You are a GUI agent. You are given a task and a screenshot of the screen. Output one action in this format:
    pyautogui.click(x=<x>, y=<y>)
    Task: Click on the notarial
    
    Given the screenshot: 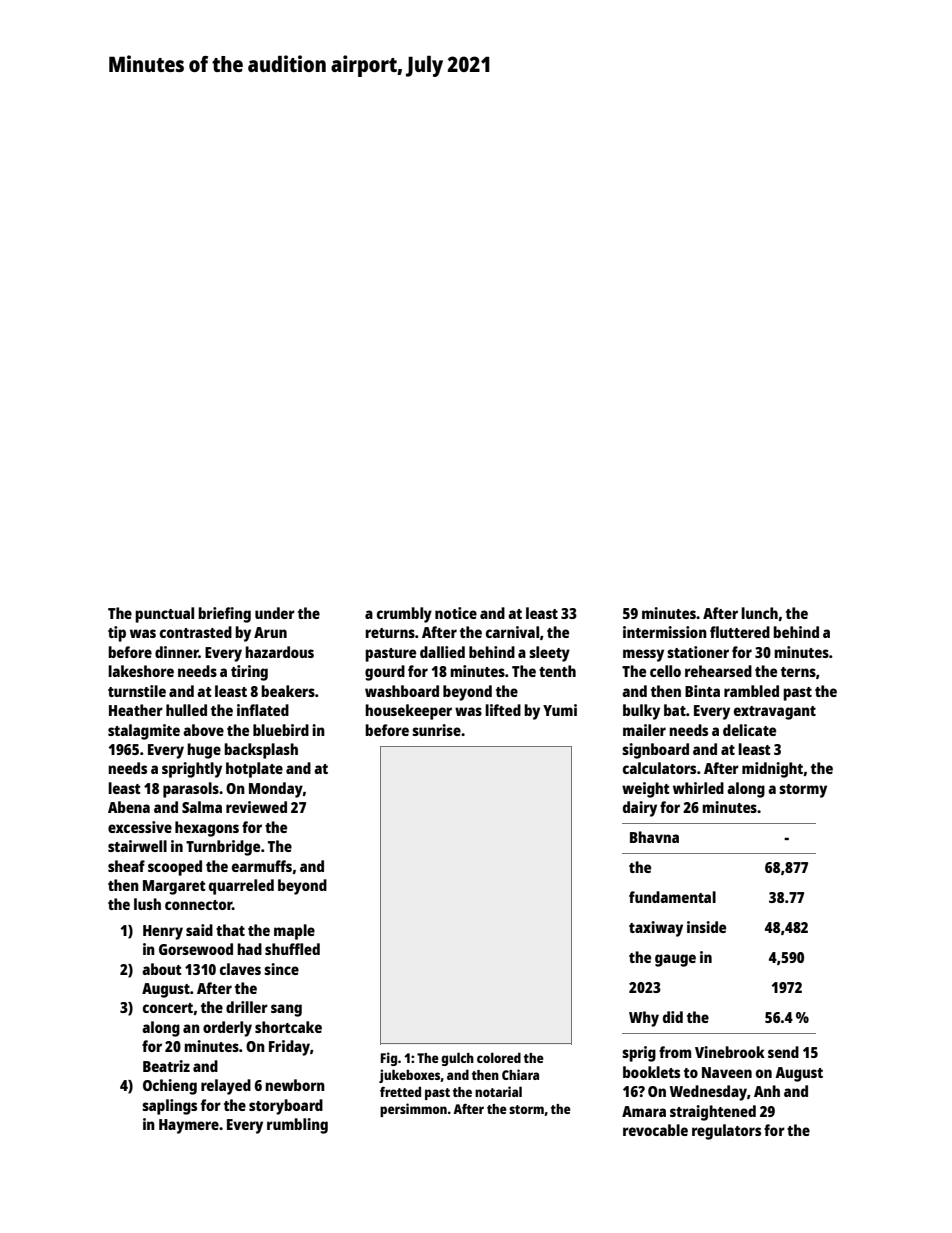 What is the action you would take?
    pyautogui.click(x=498, y=1091)
